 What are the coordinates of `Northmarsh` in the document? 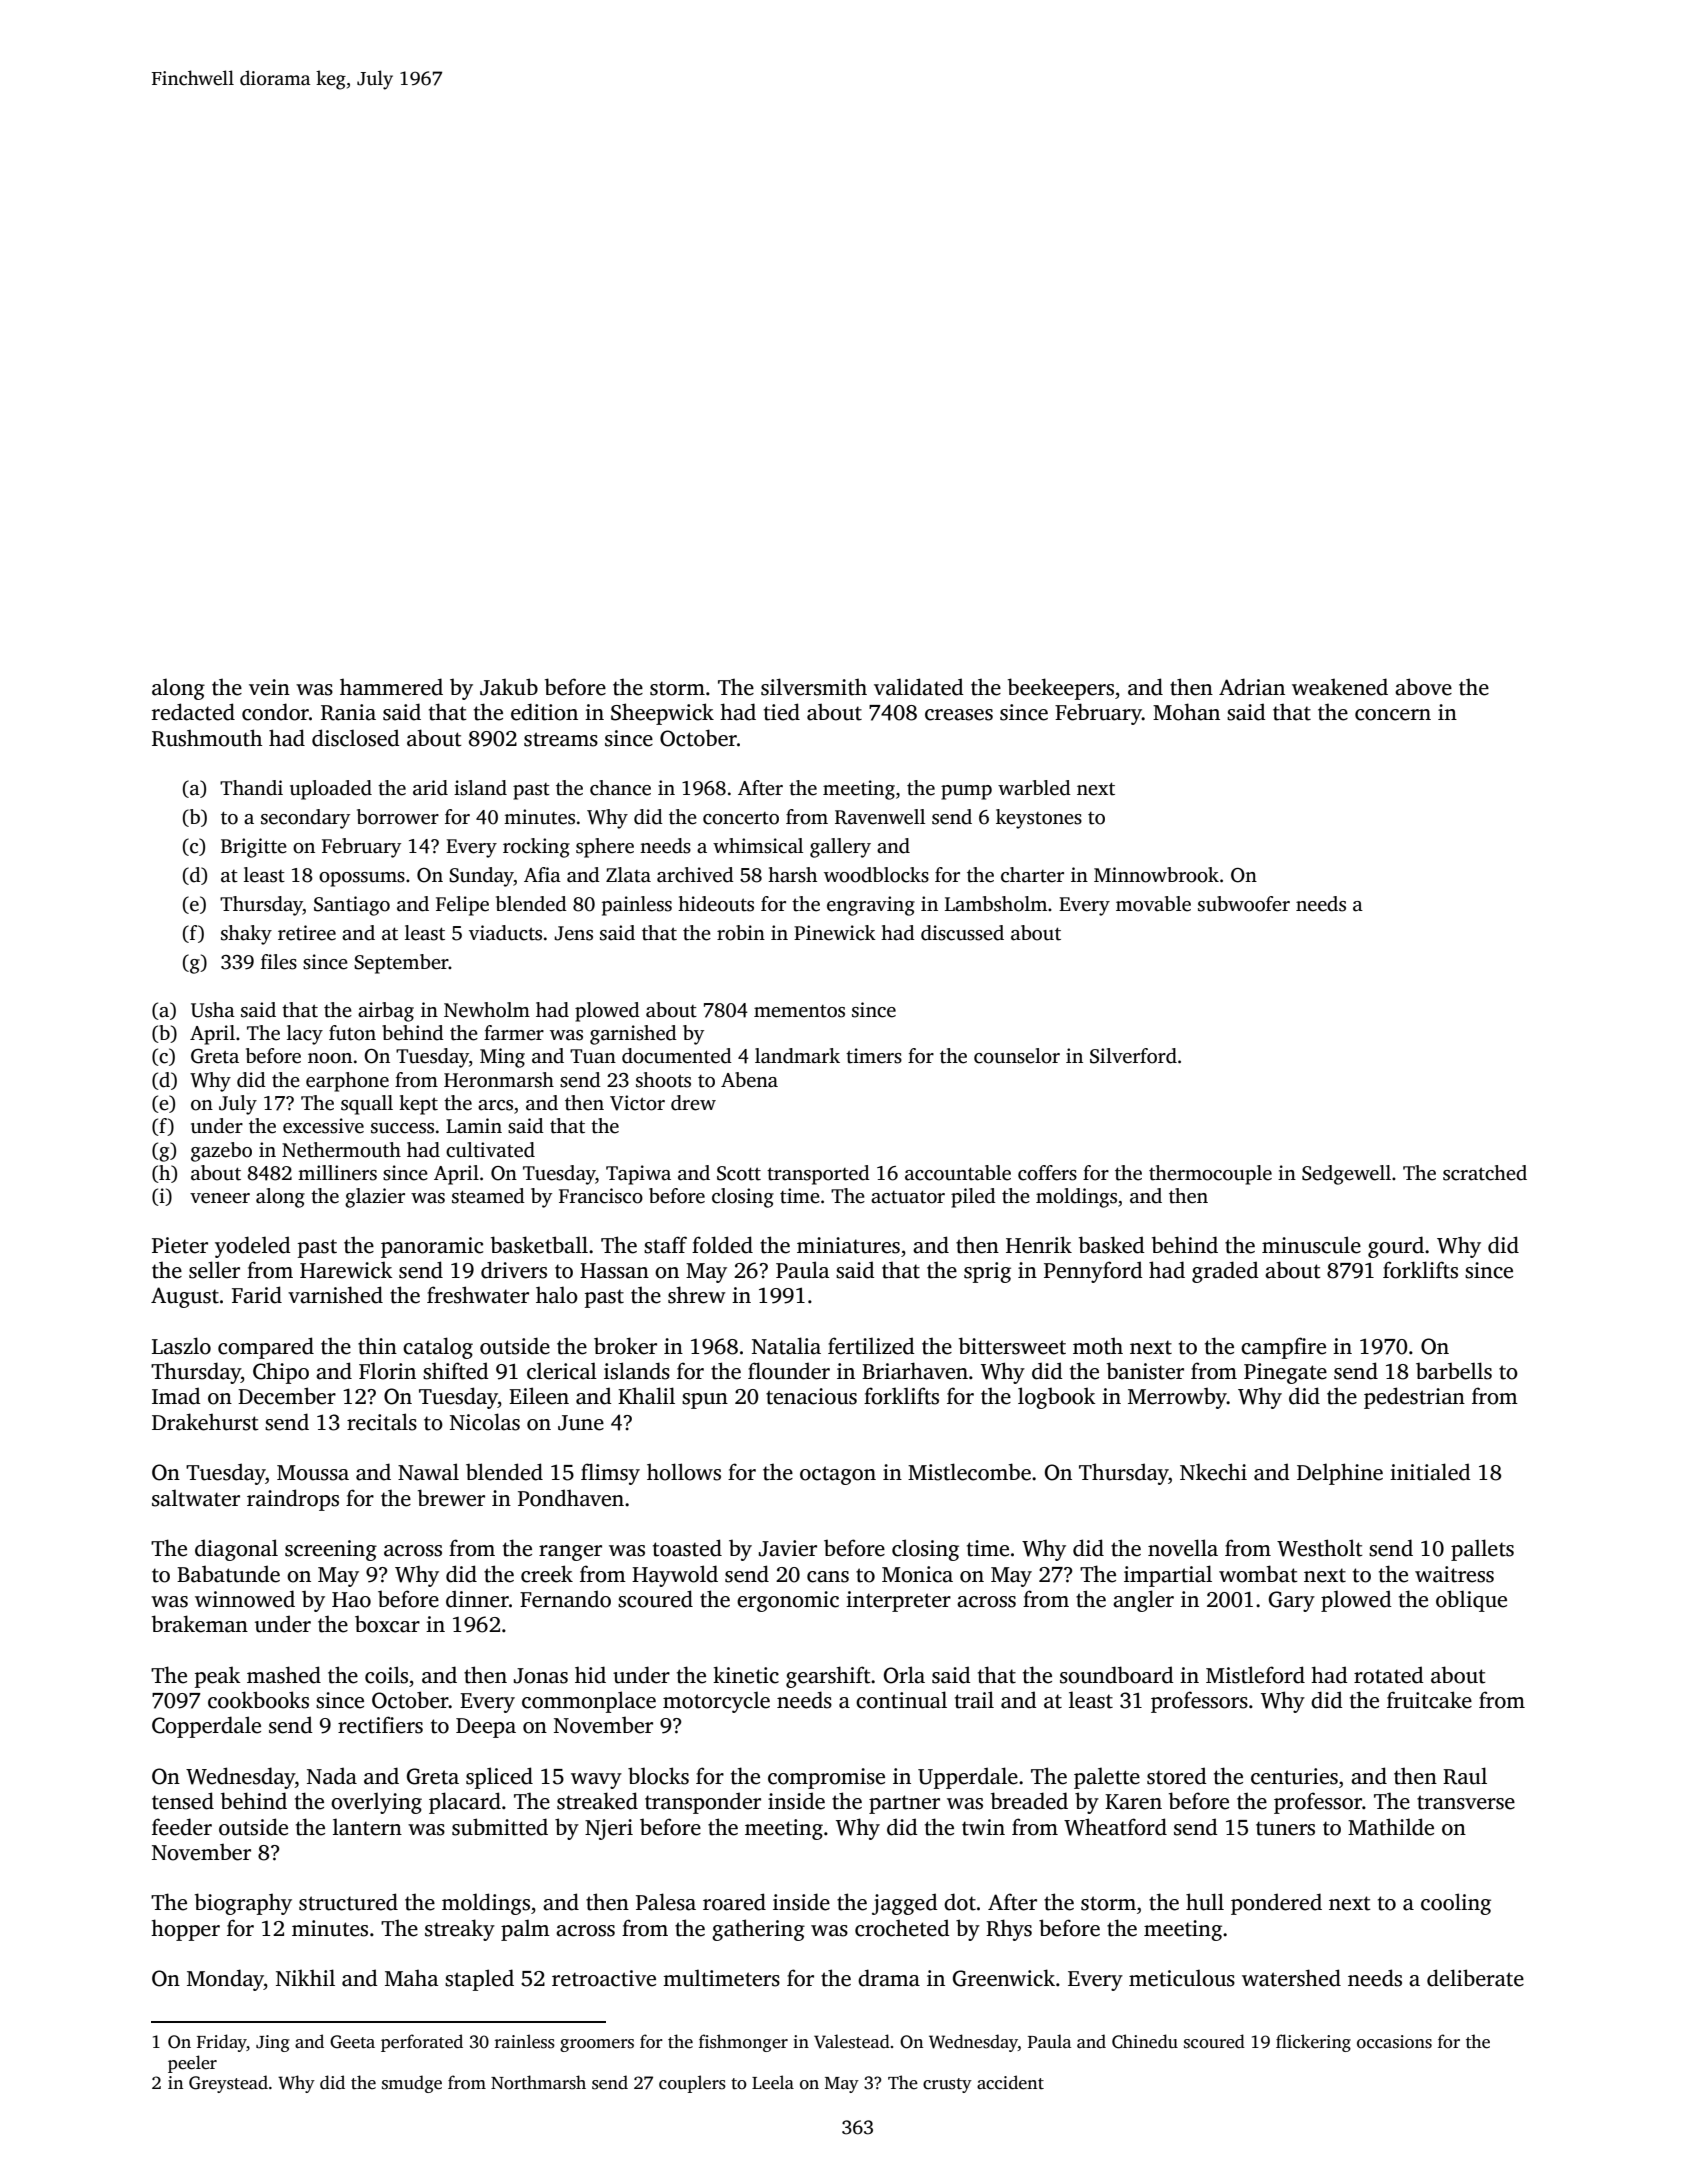 It's located at (538, 2082).
